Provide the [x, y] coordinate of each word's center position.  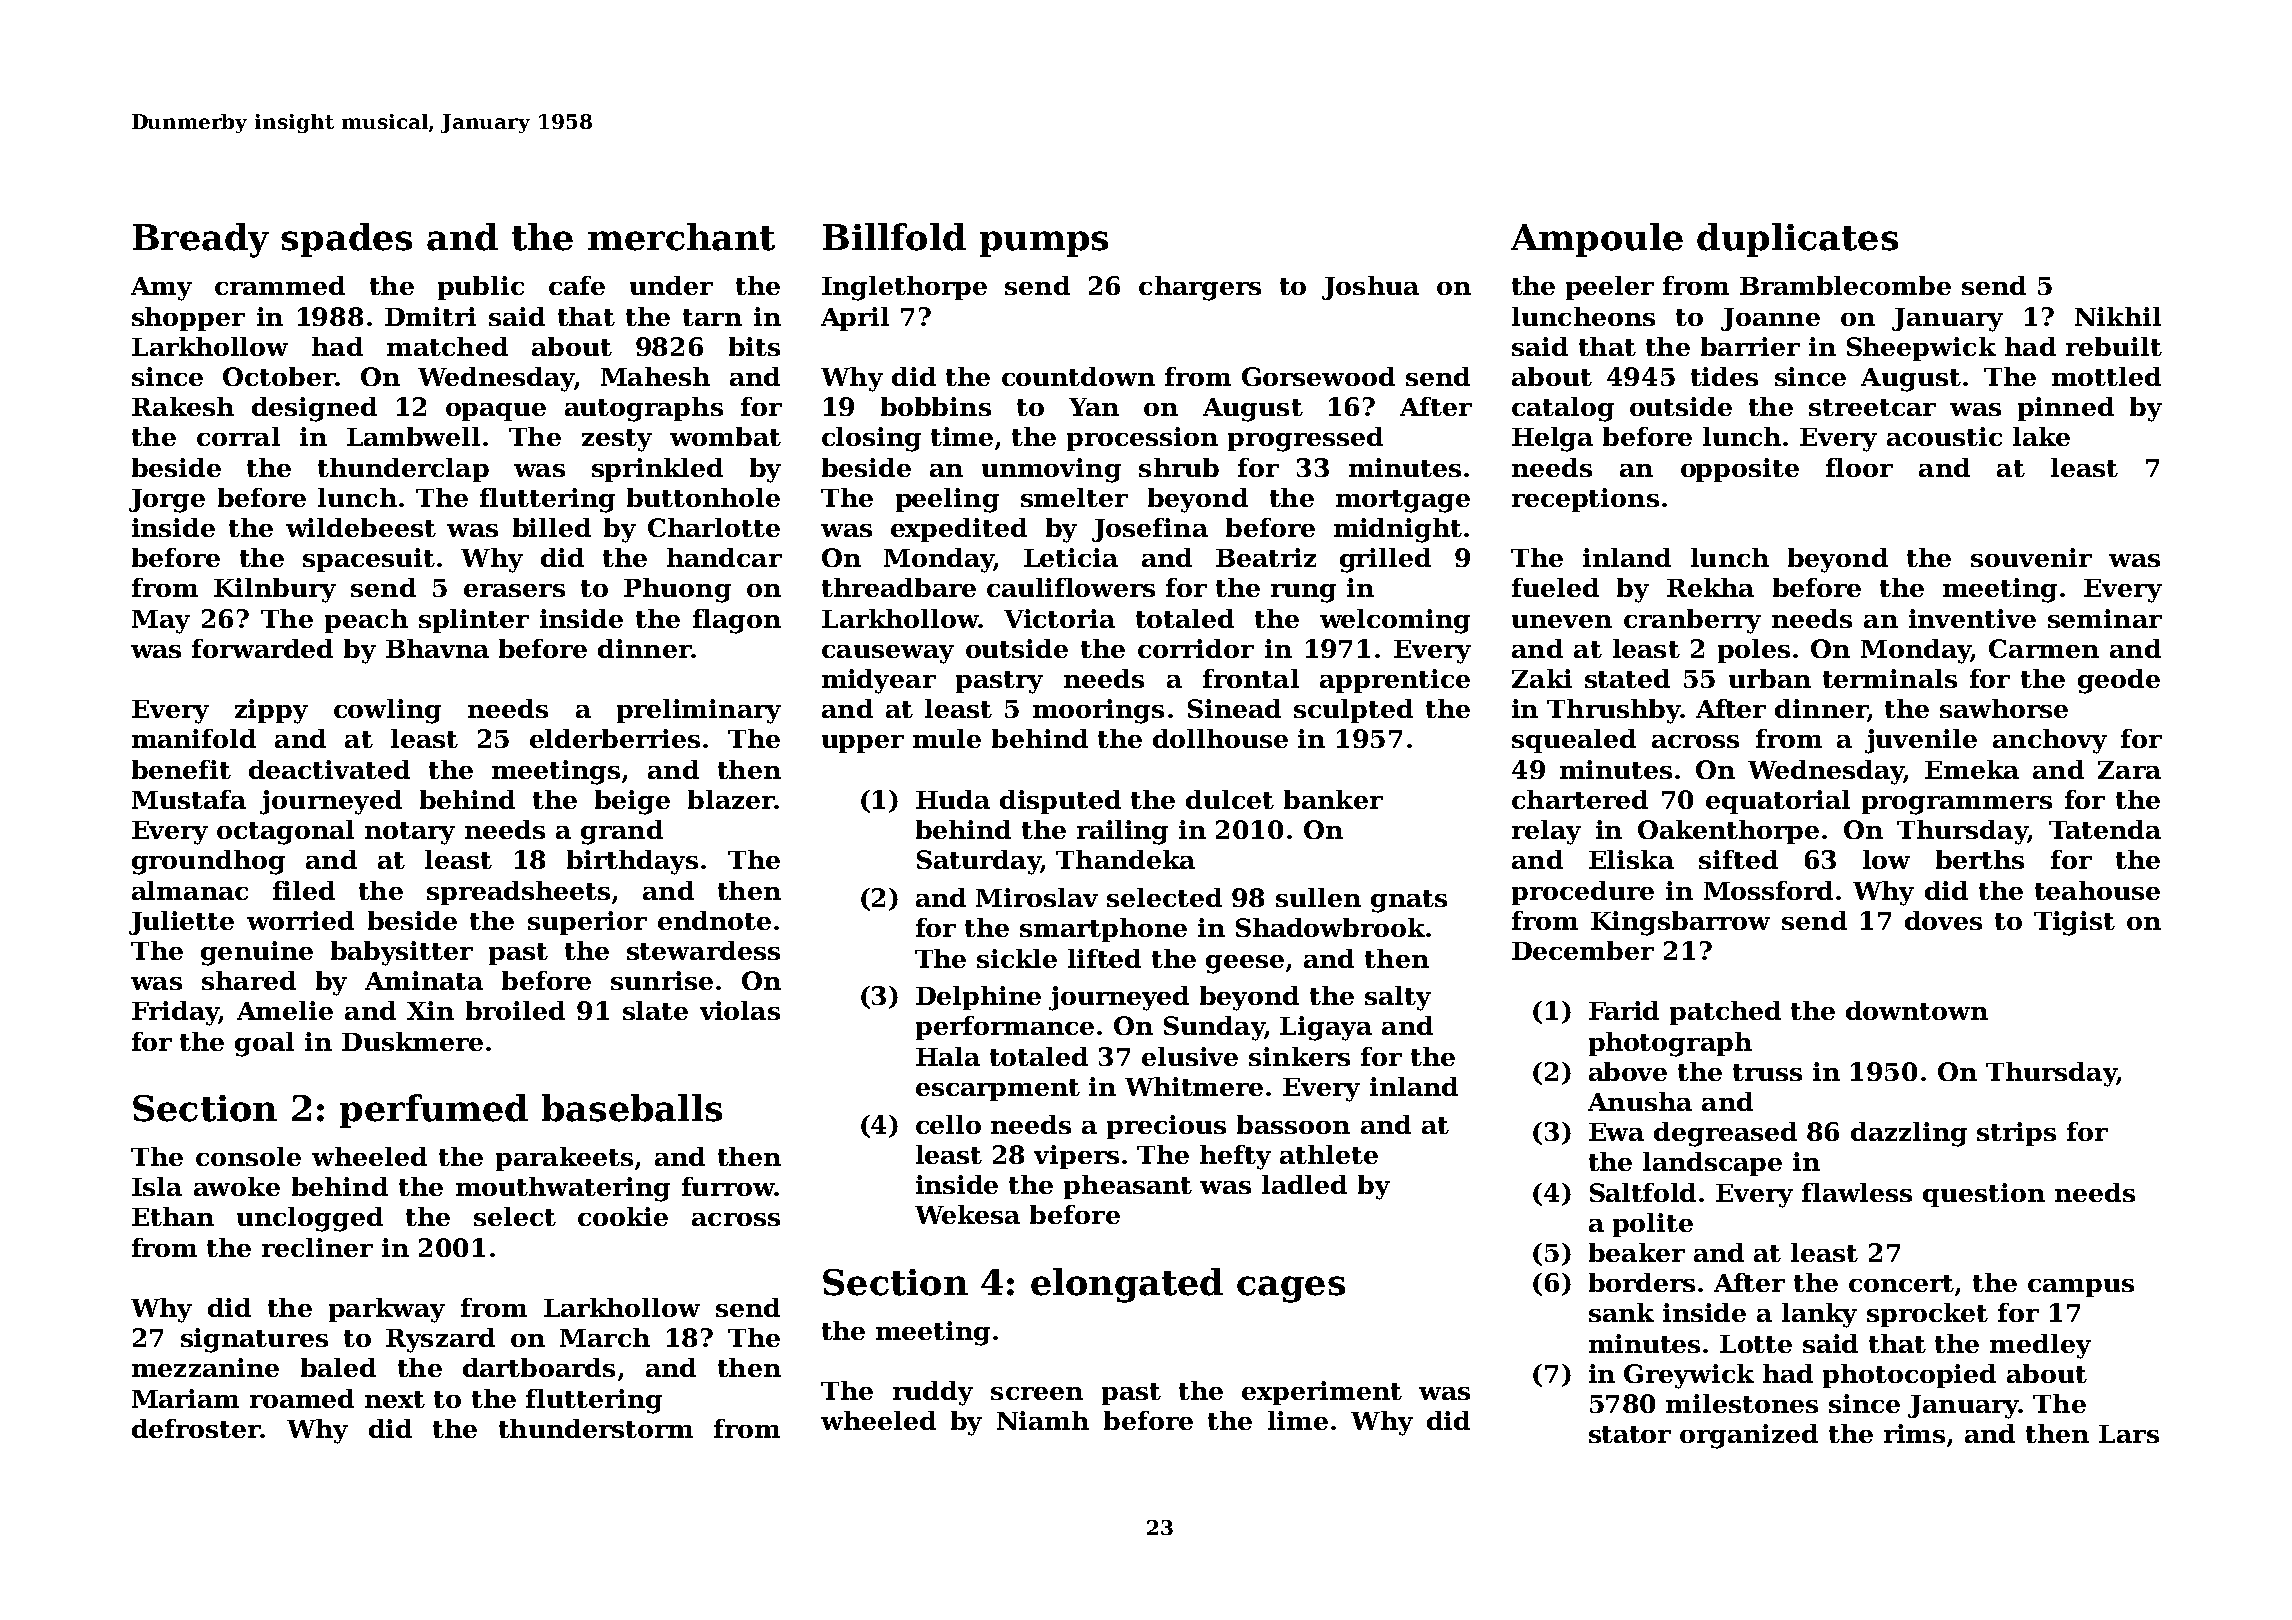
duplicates [1797, 240]
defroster [196, 1428]
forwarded [262, 648]
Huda [953, 799]
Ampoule [1597, 240]
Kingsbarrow [1680, 923]
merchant [681, 237]
